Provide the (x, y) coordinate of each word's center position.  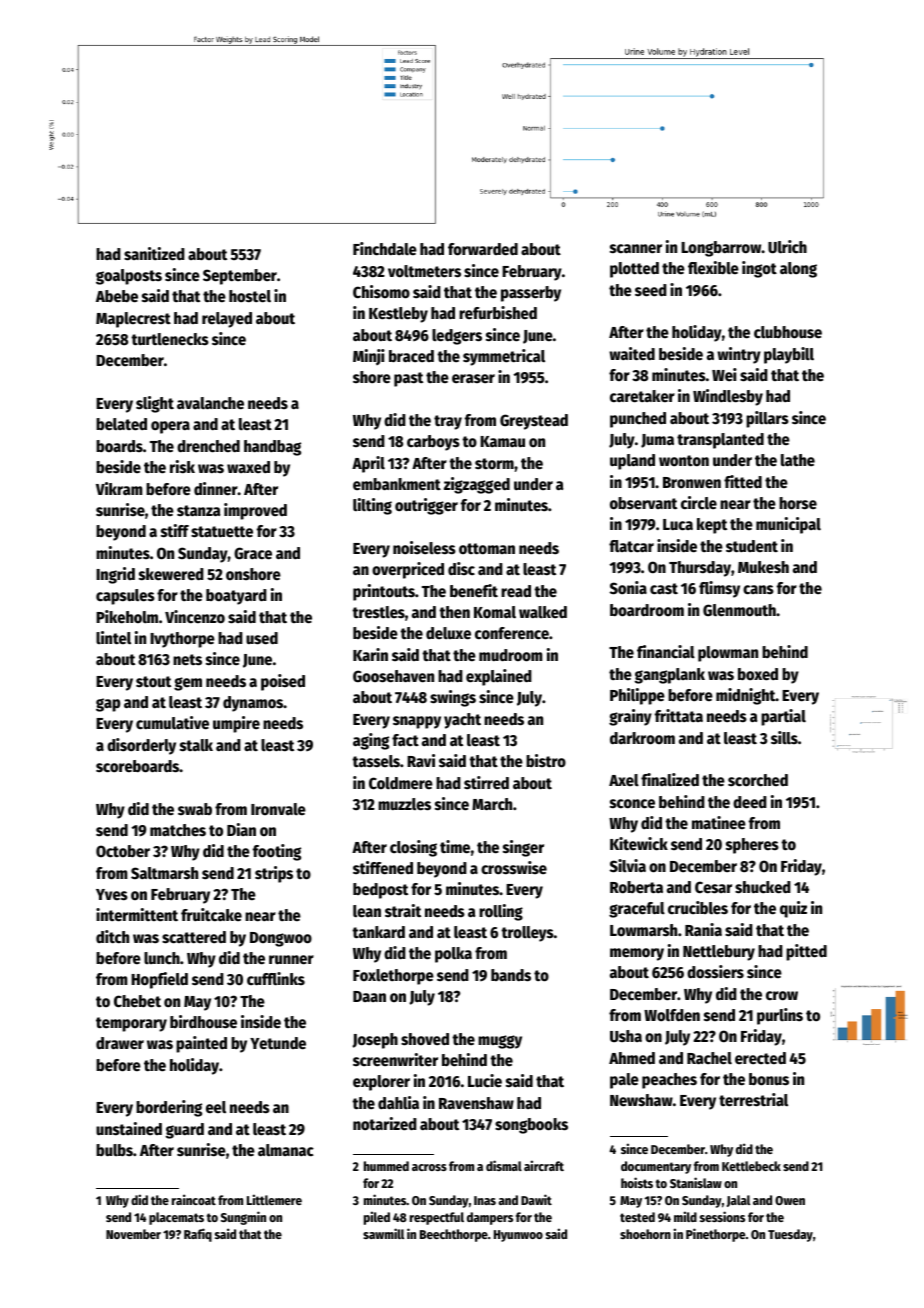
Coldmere (401, 783)
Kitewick (639, 844)
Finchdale (385, 249)
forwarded (483, 249)
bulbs (114, 1150)
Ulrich (787, 247)
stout (153, 682)
